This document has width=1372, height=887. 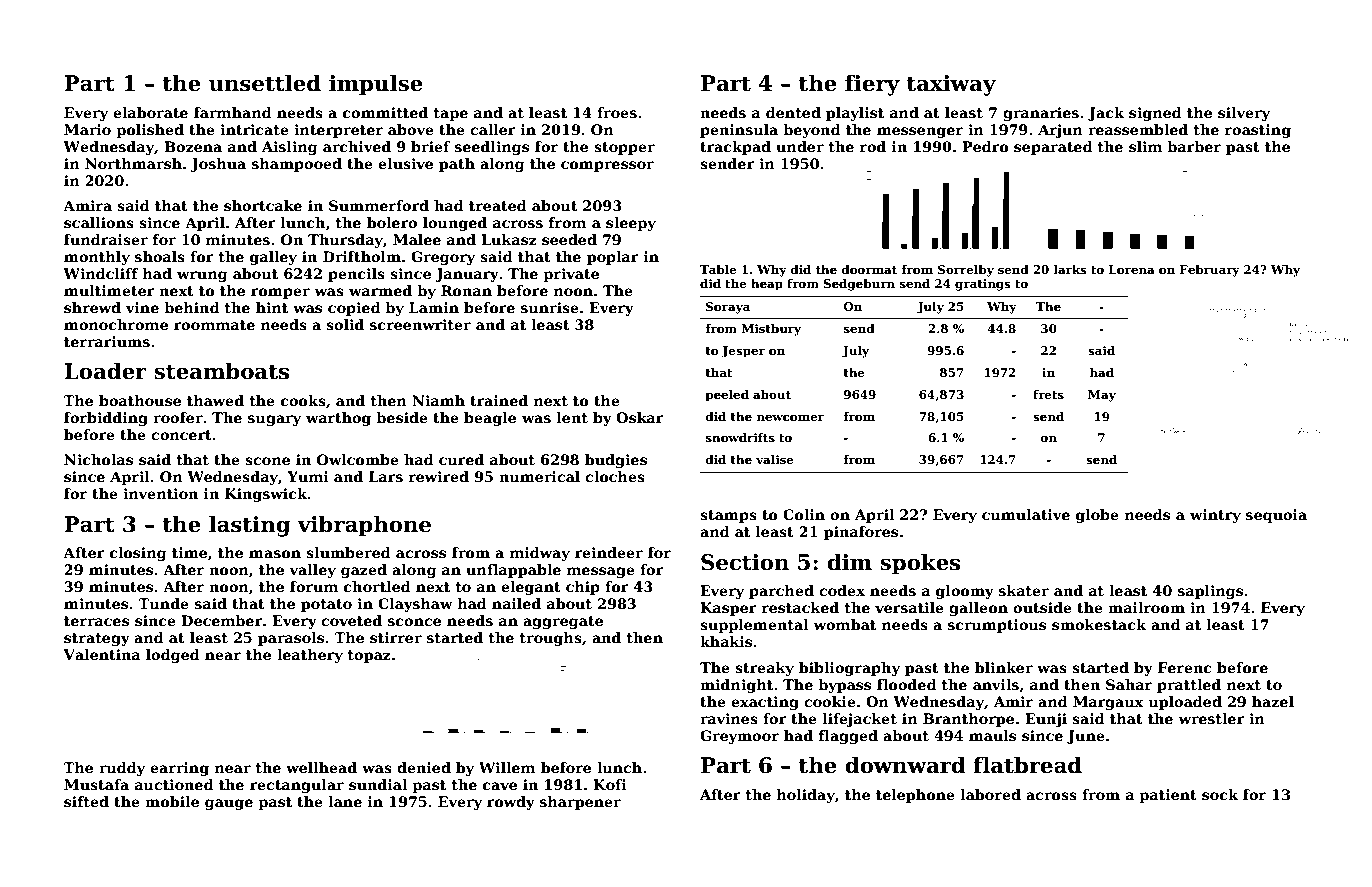 What do you see at coordinates (357, 146) in the document?
I see `archived` at bounding box center [357, 146].
